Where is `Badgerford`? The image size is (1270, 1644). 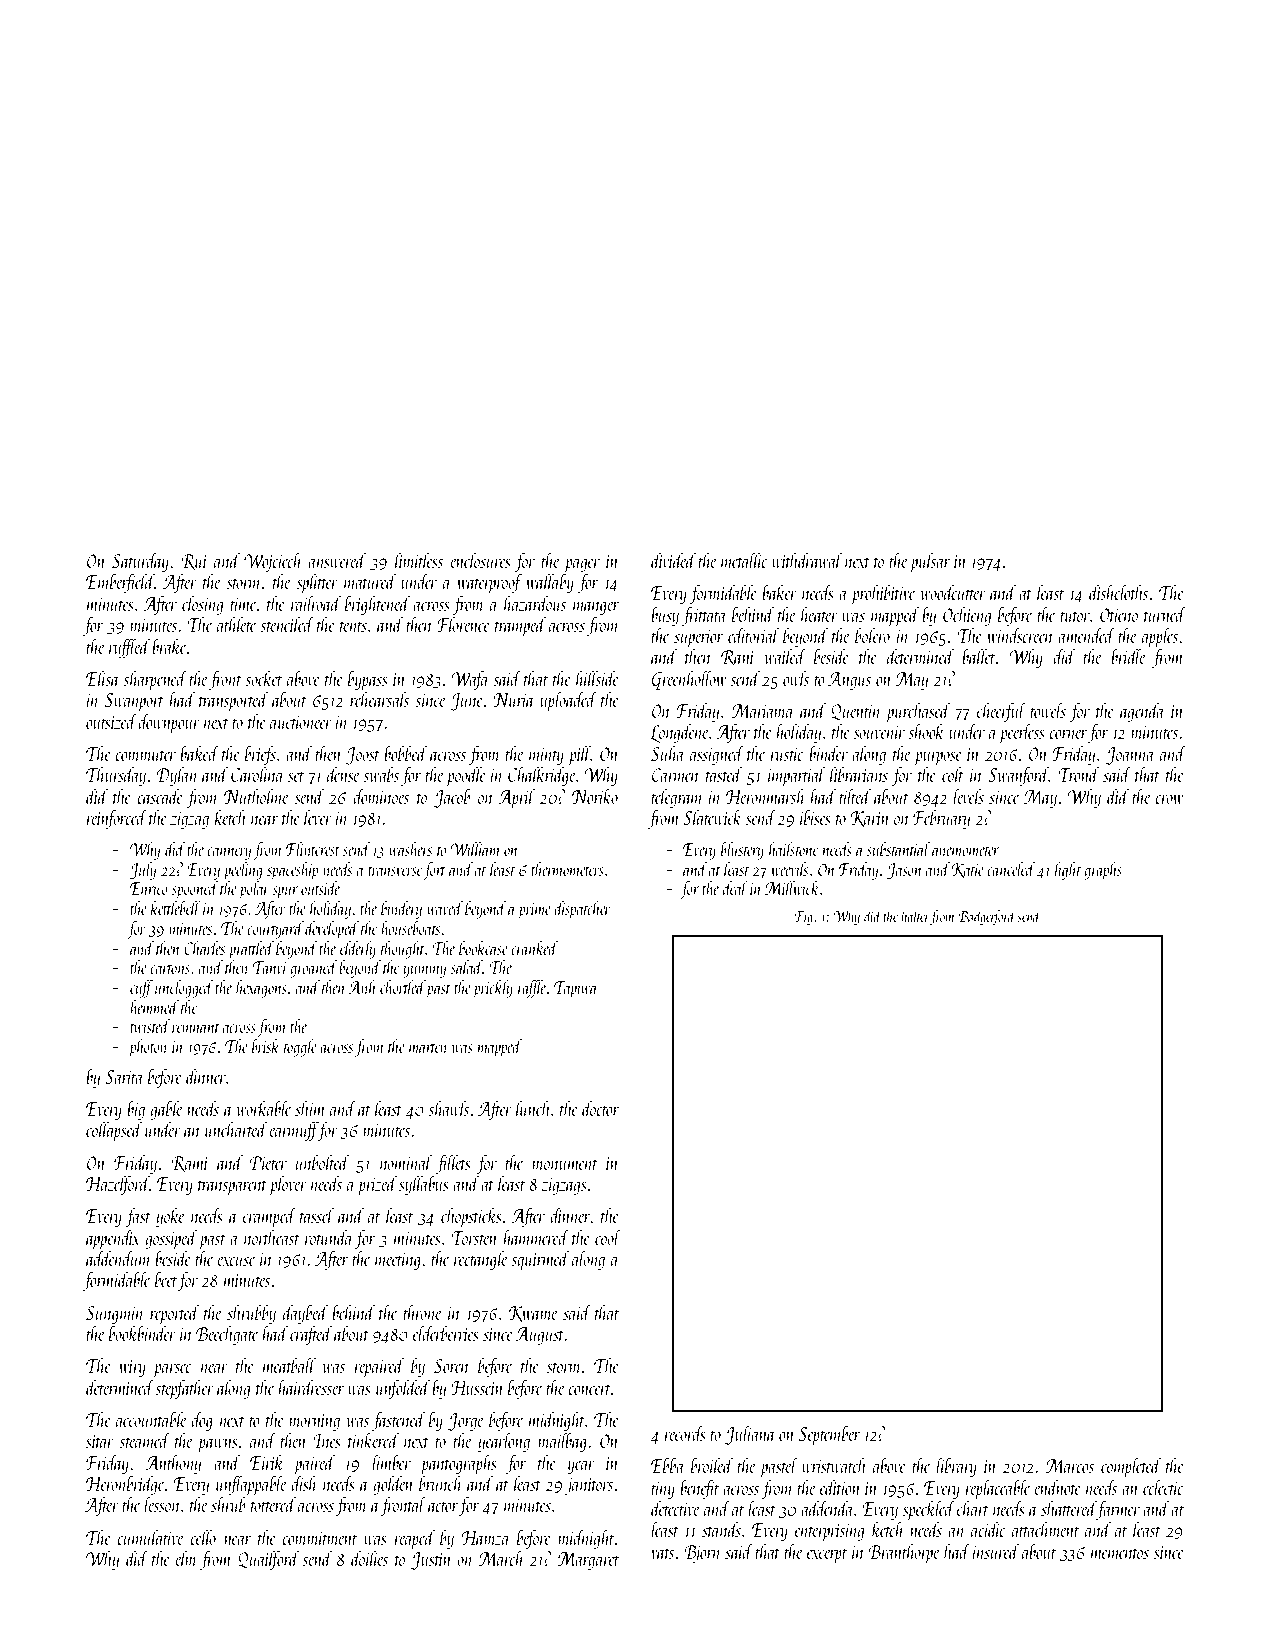
Badgerford is located at coordinates (987, 917).
